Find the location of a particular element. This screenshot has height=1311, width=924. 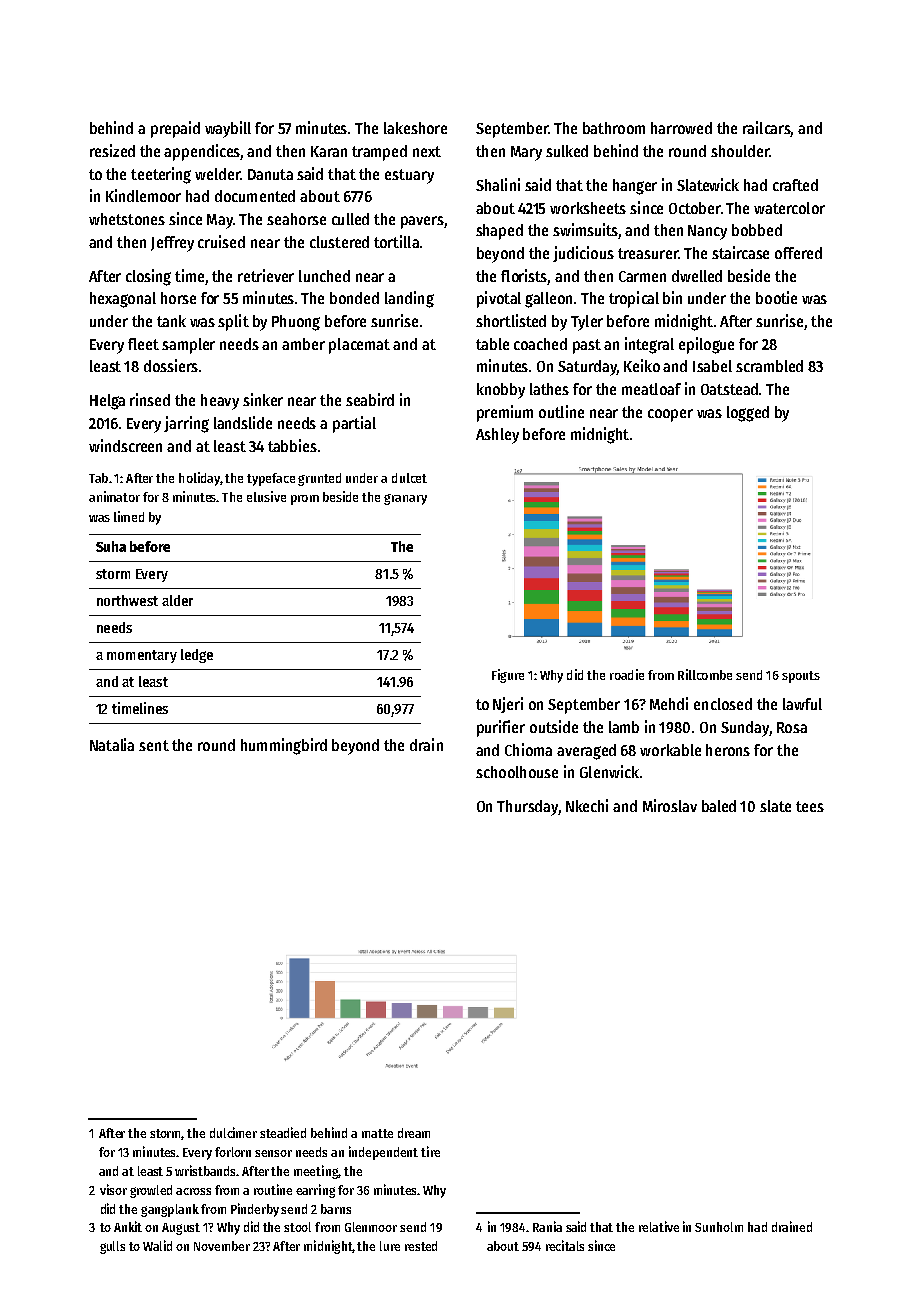

waybill is located at coordinates (228, 129).
